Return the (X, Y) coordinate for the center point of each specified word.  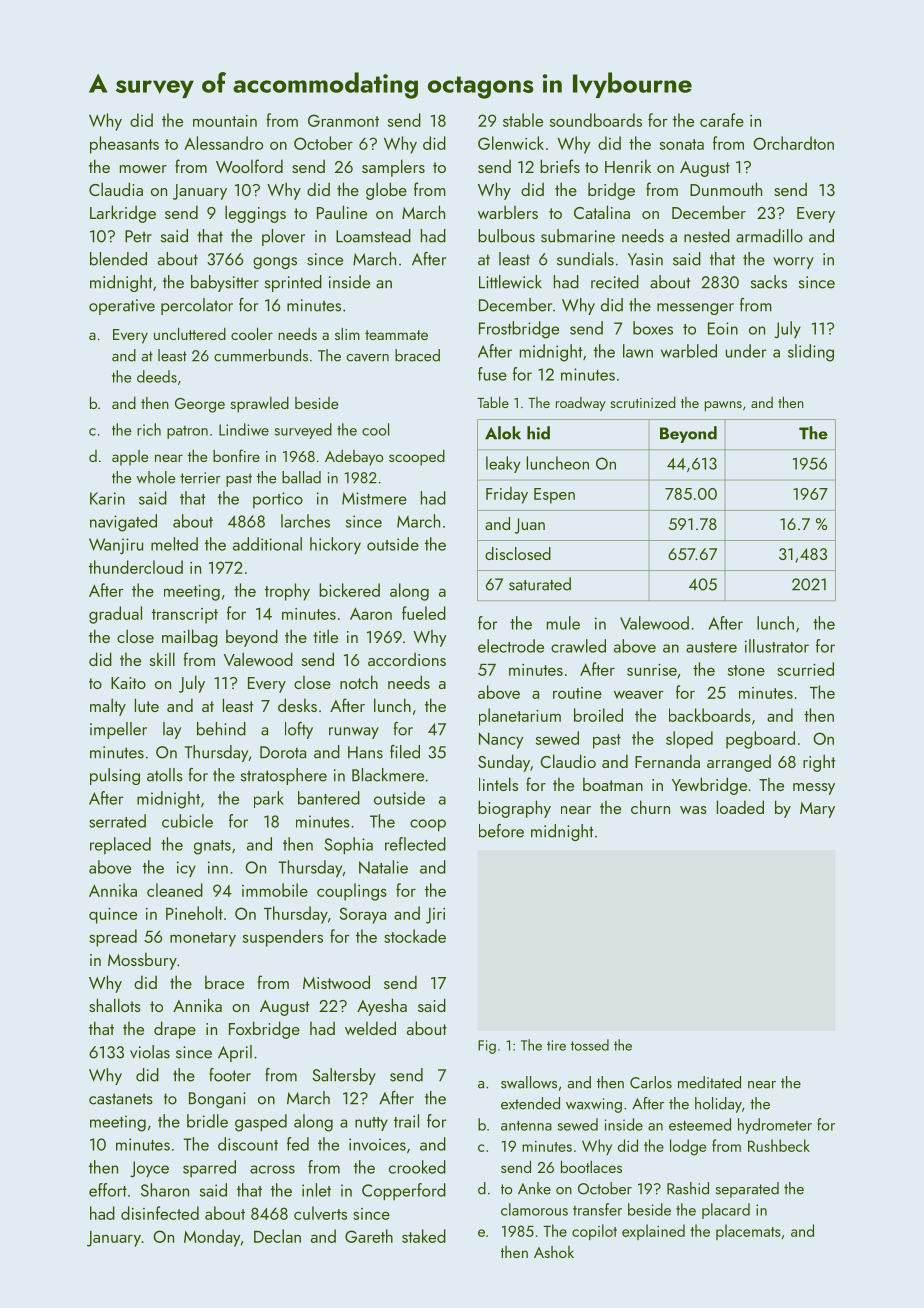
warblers (508, 212)
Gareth (369, 1236)
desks (297, 705)
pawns (723, 406)
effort (108, 1190)
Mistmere (374, 498)
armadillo (769, 236)
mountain (225, 121)
